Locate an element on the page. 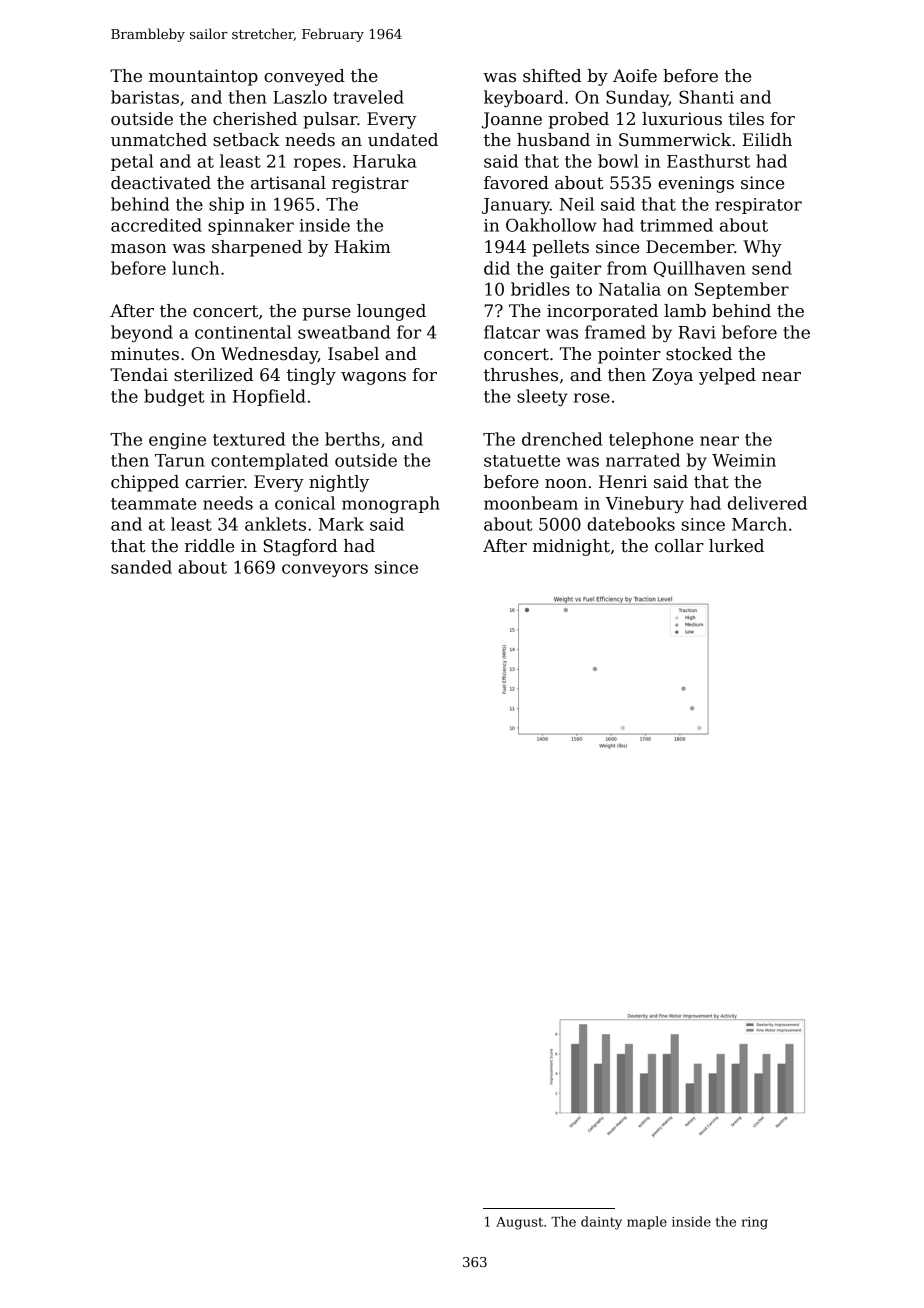  beyond is located at coordinates (142, 333).
